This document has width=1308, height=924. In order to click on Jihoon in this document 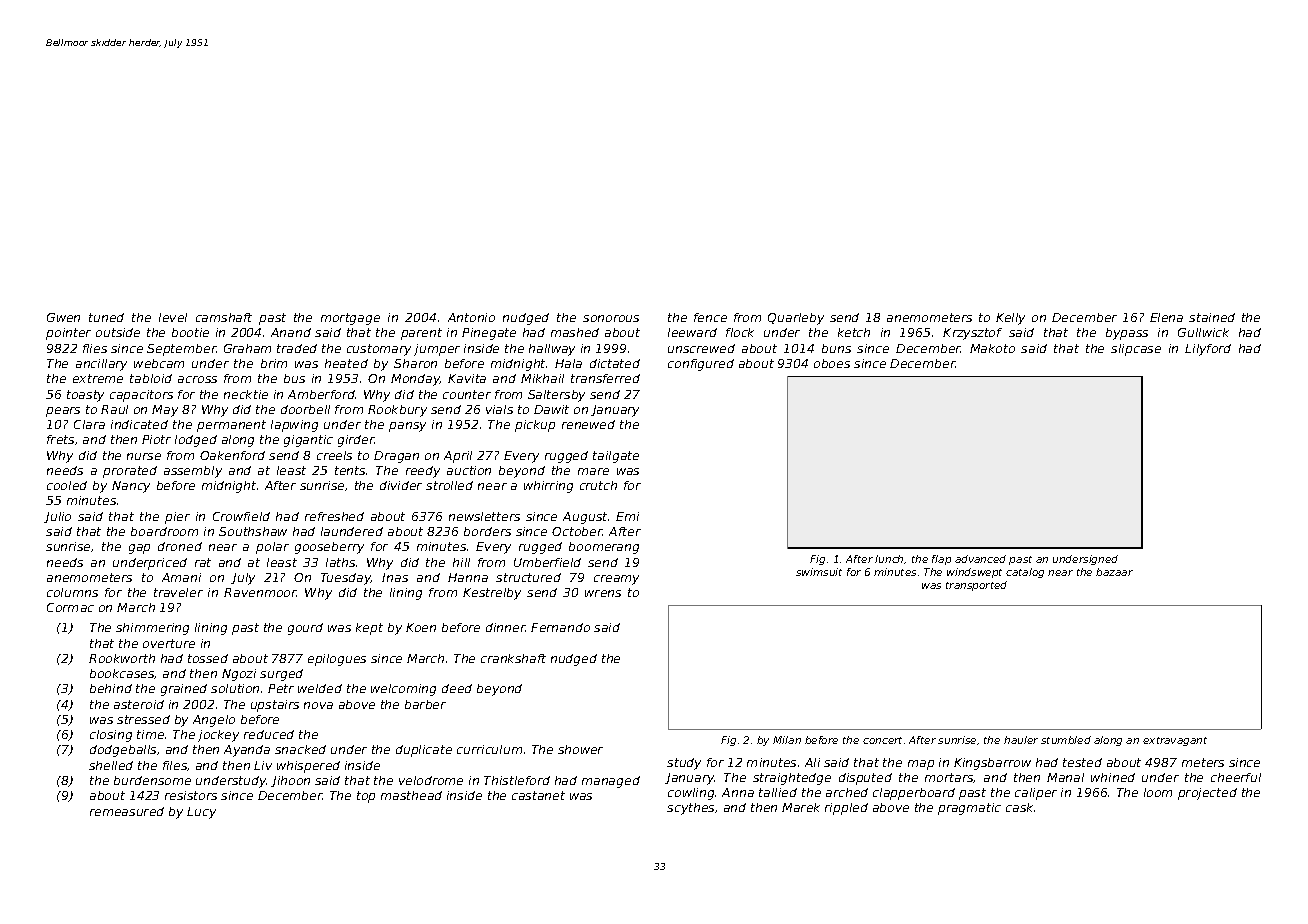, I will do `click(290, 781)`.
